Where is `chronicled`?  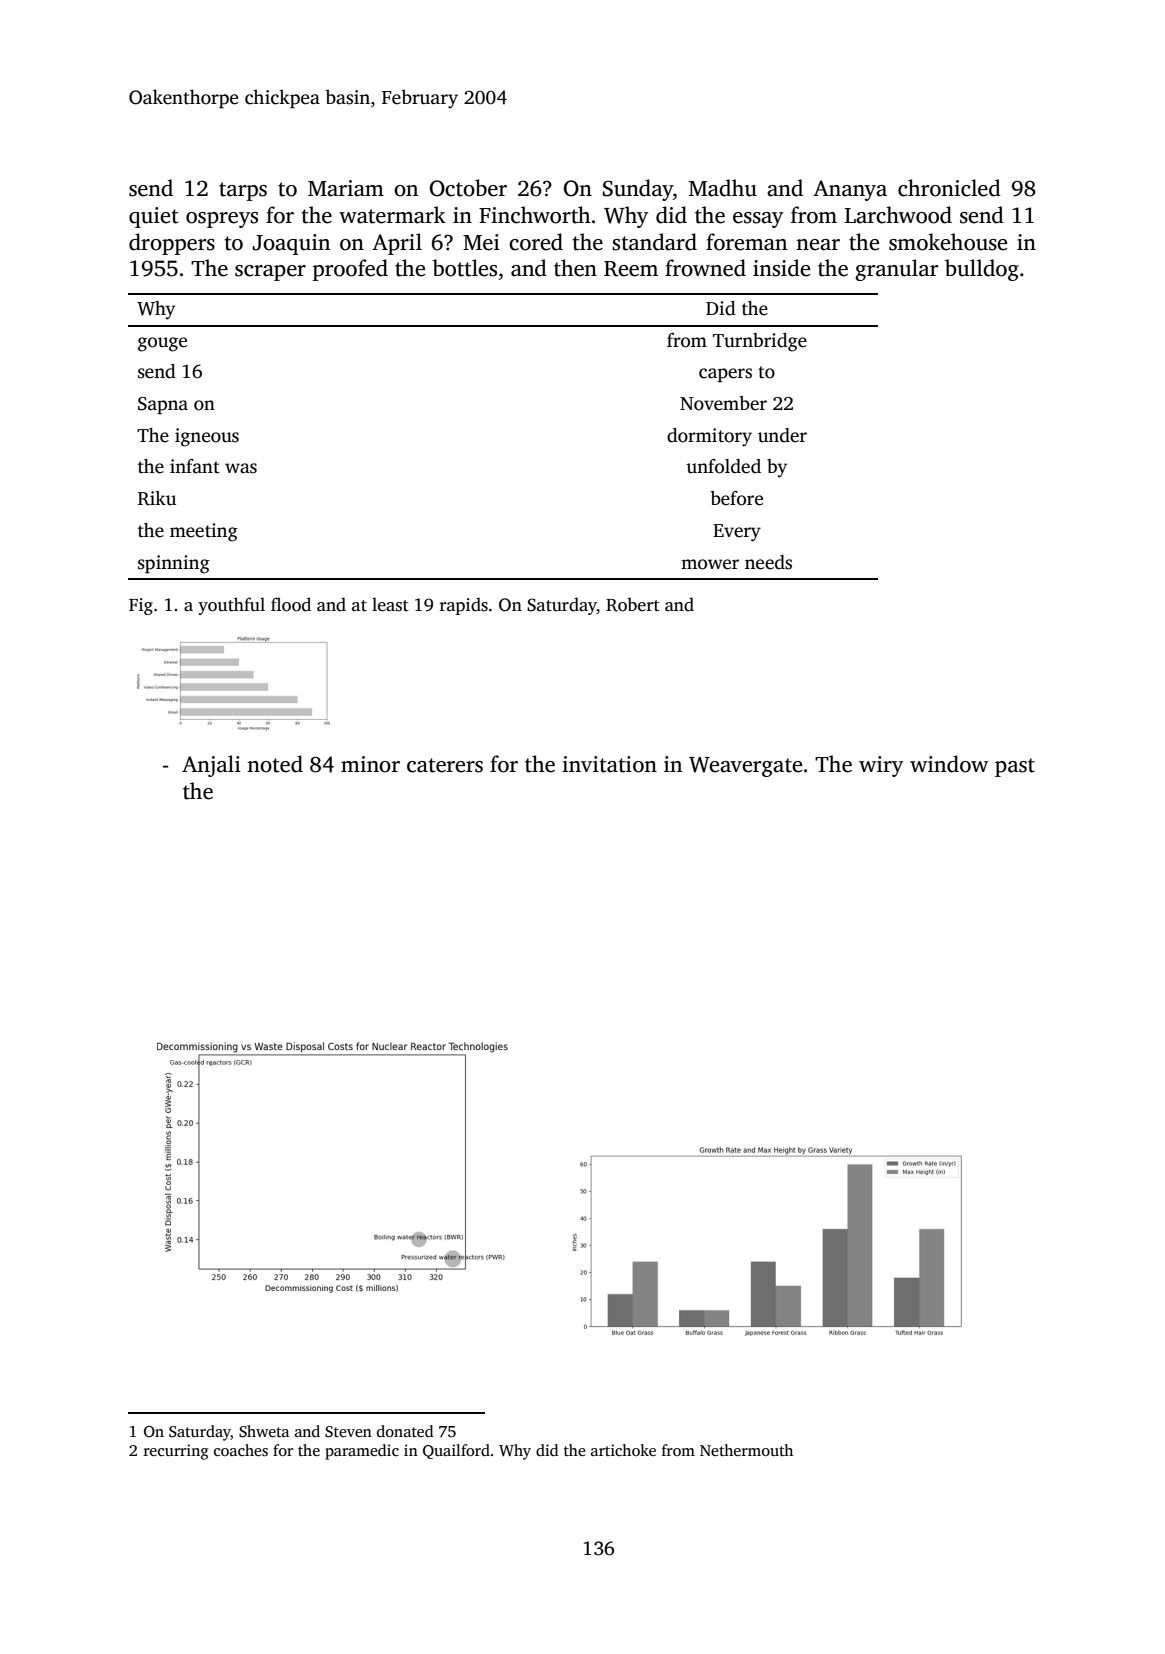
chronicled is located at coordinates (949, 188).
